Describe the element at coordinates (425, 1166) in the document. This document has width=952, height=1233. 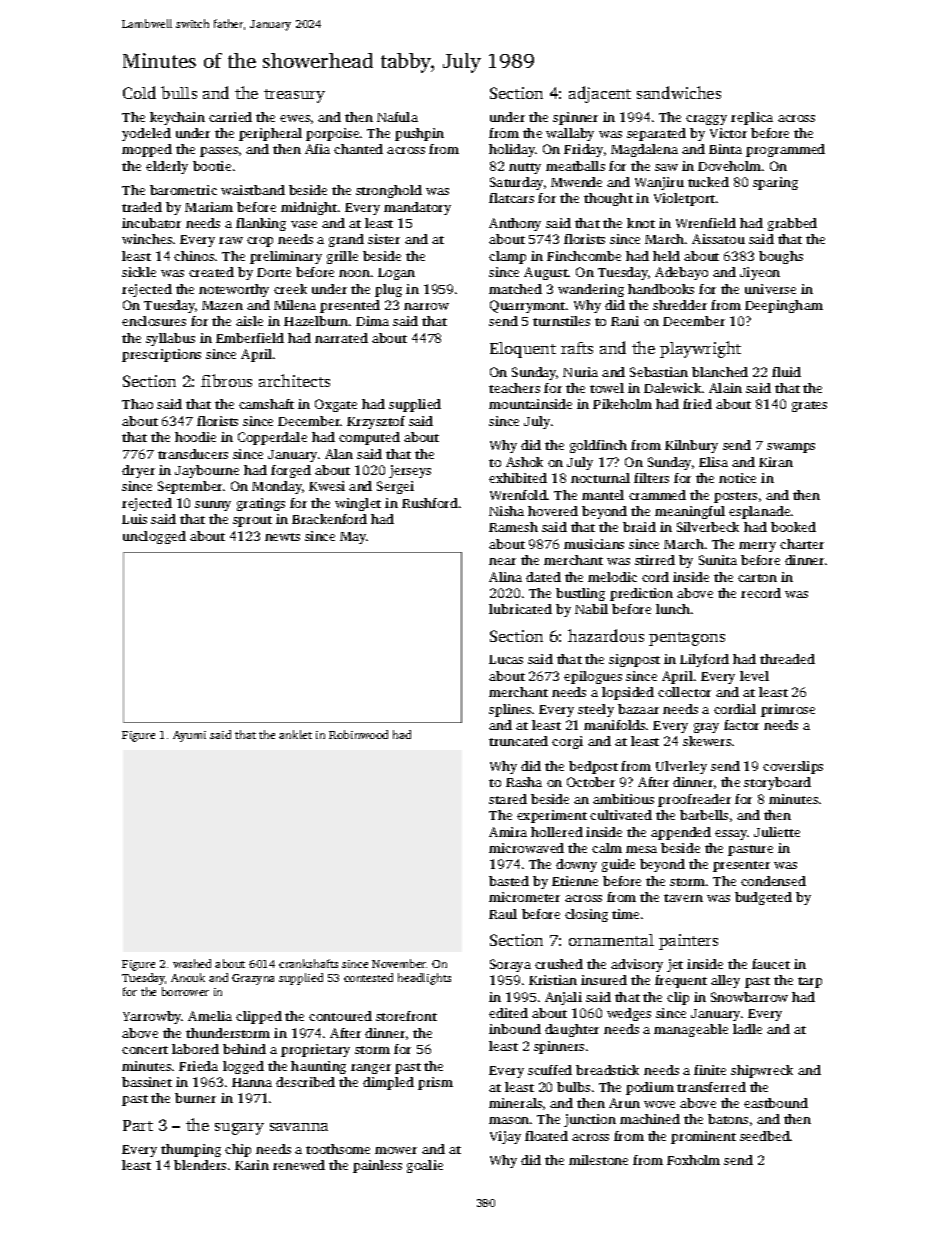
I see `goalie` at that location.
